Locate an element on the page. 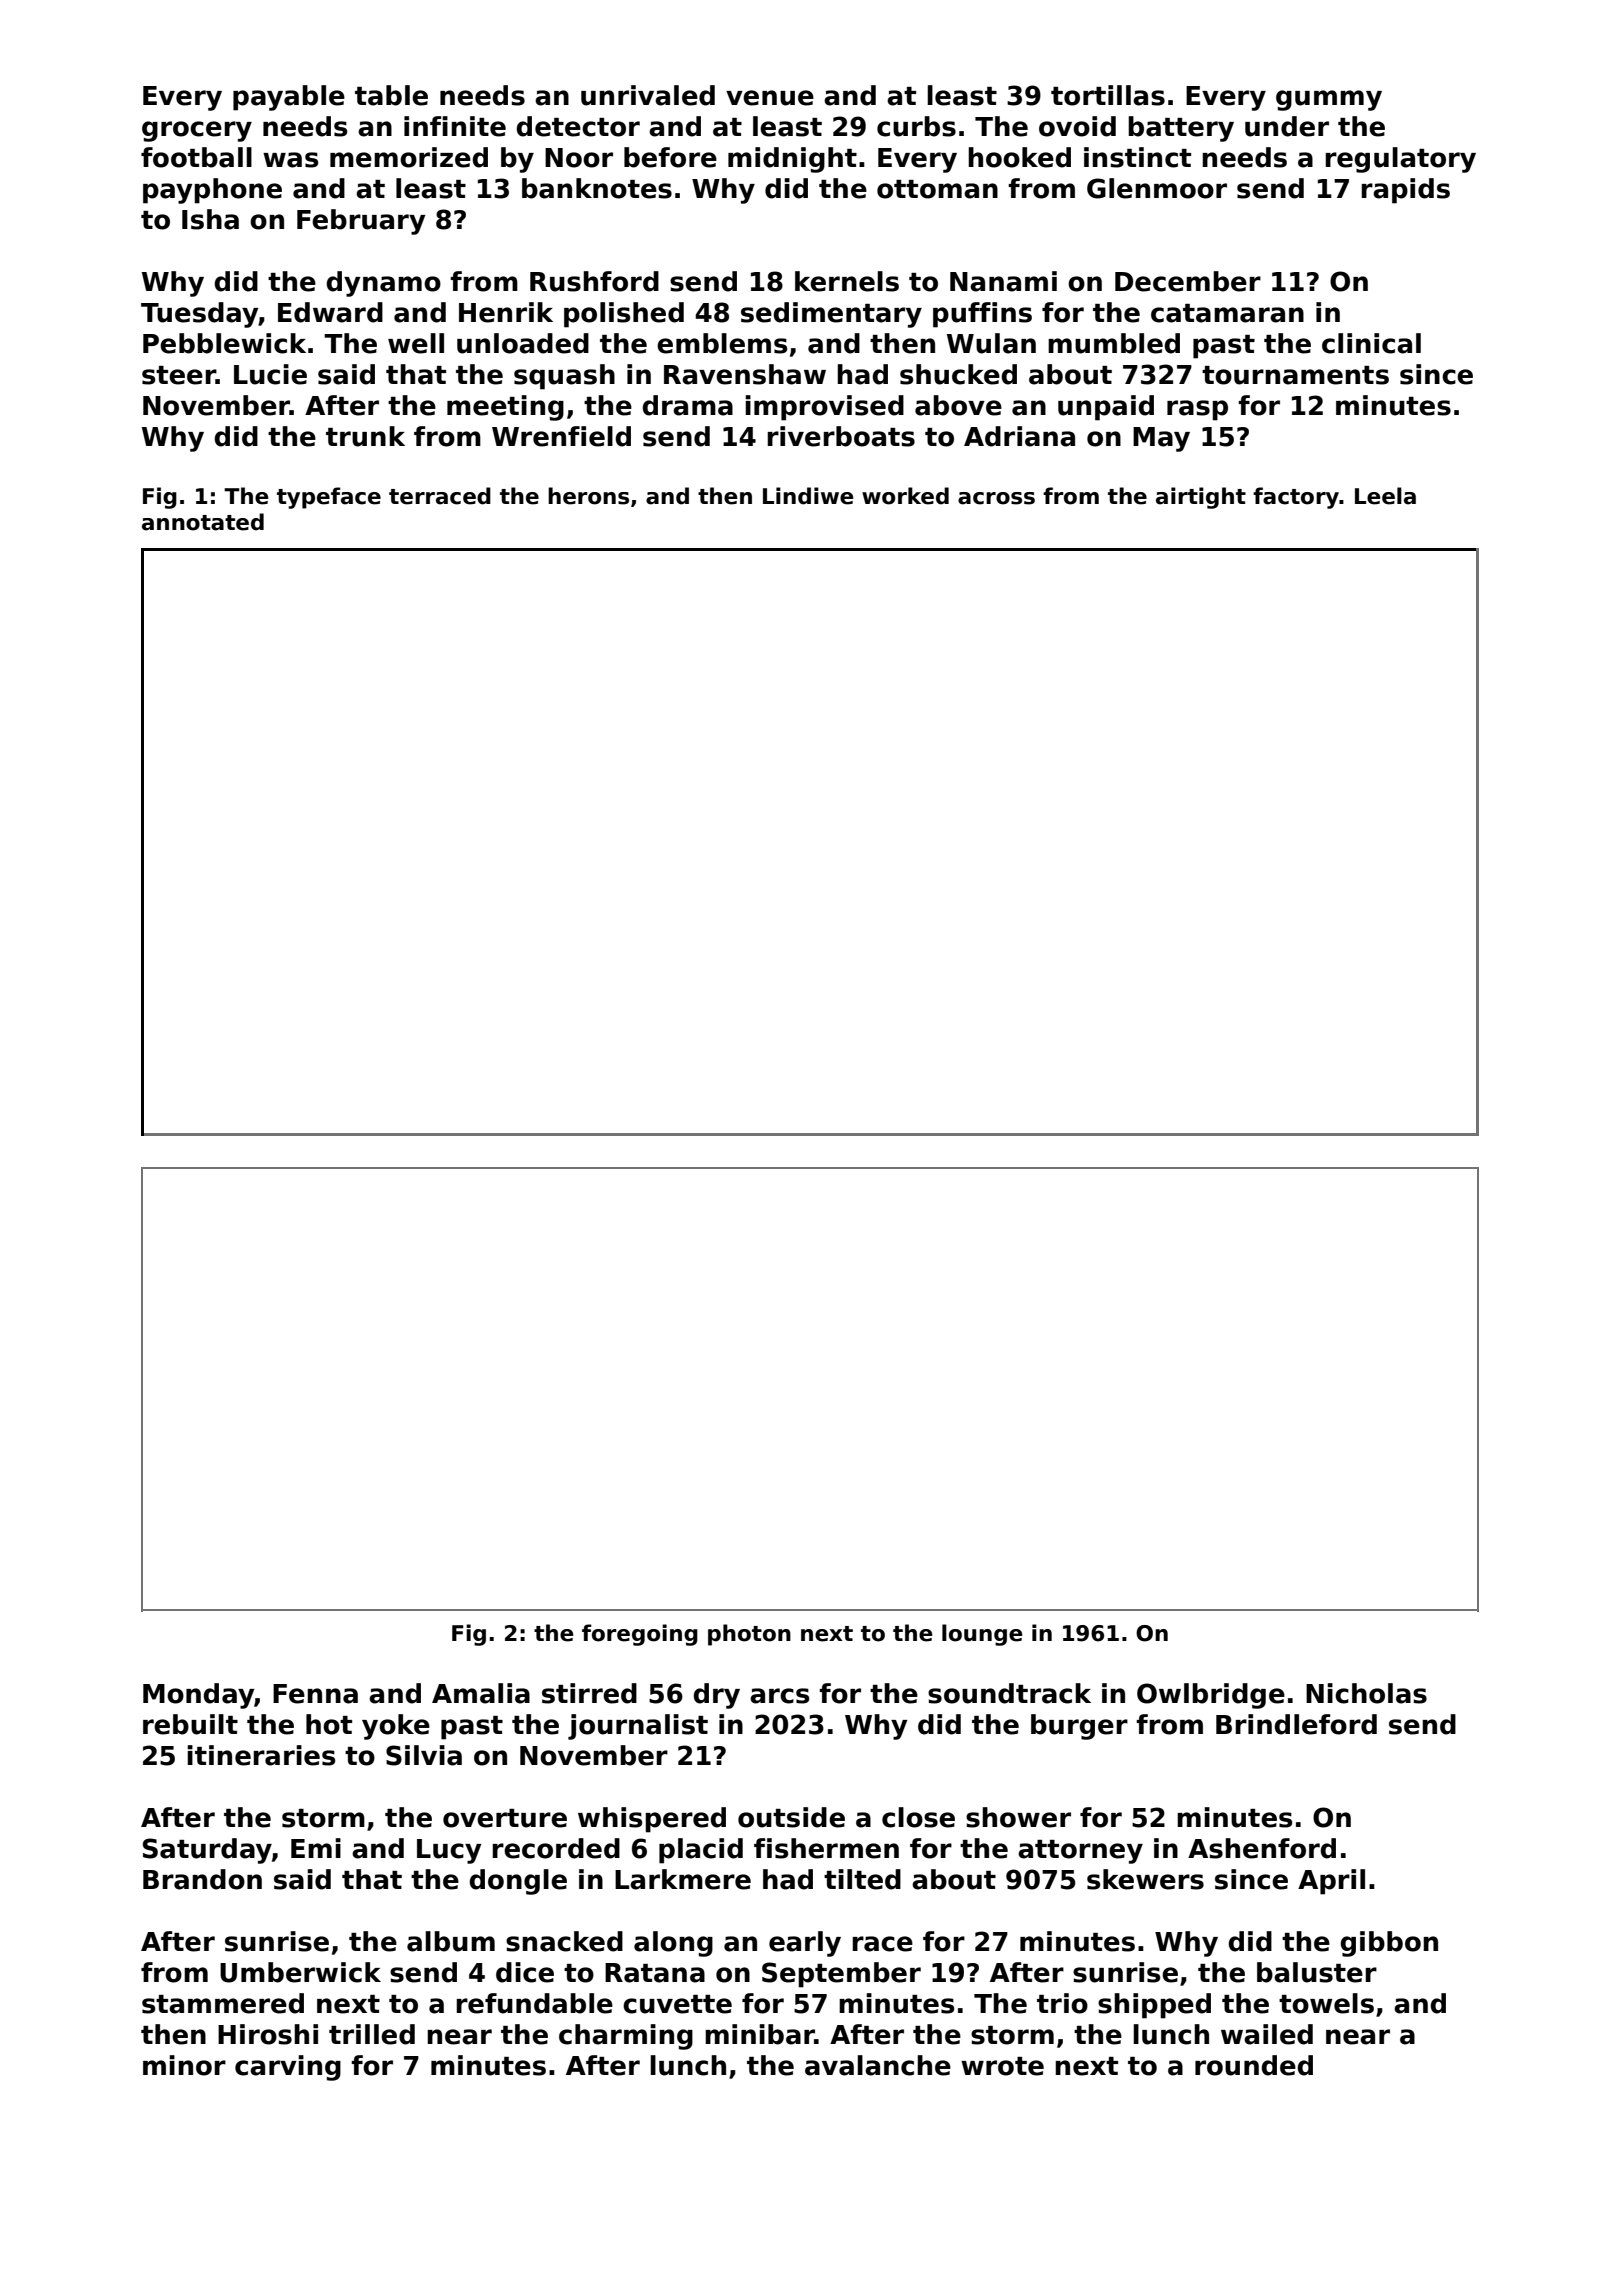 This image has width=1620, height=2292. table is located at coordinates (391, 95).
